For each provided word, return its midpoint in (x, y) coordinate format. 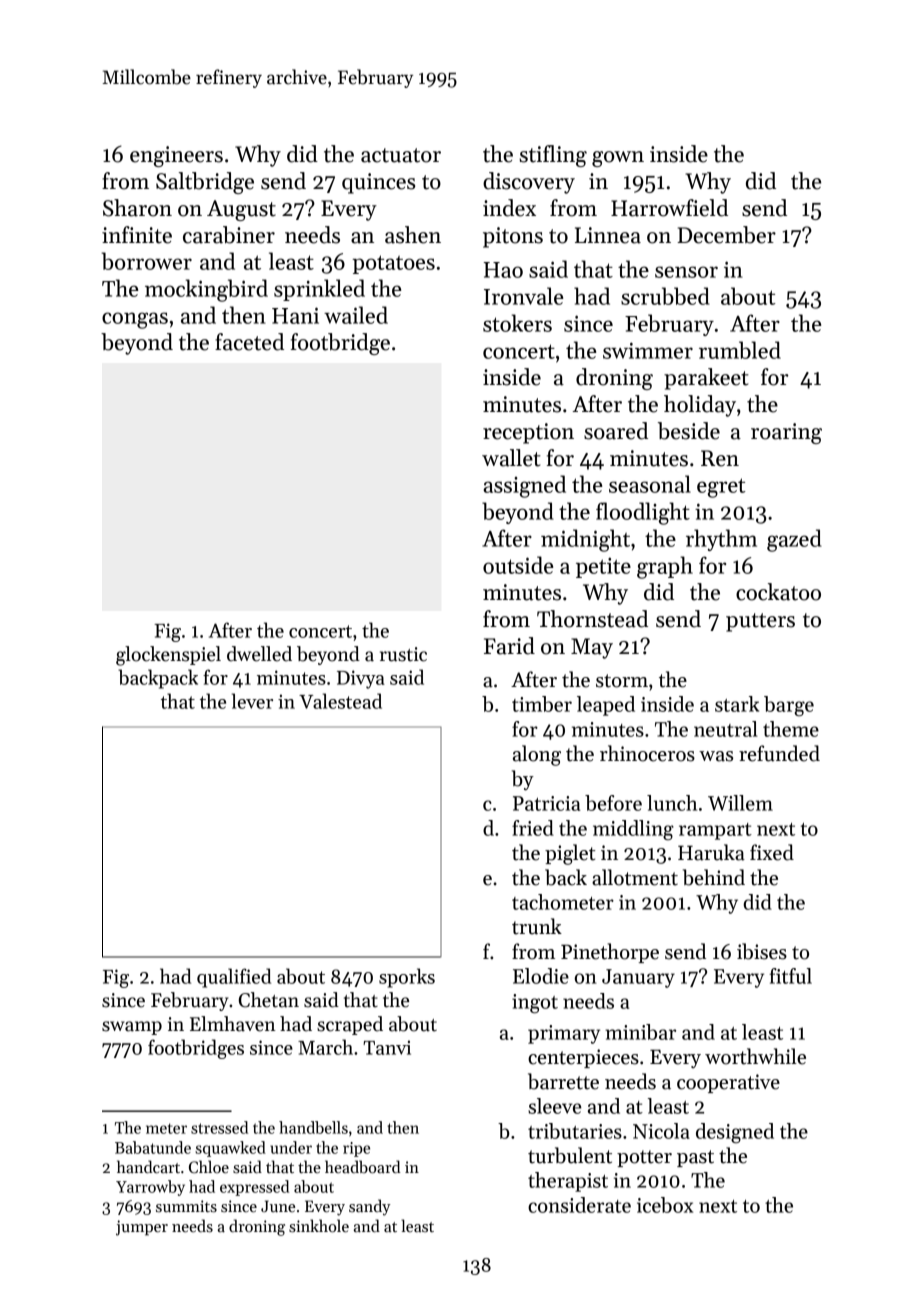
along (537, 755)
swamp (132, 1028)
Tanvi (387, 1047)
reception (528, 433)
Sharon (137, 208)
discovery (529, 183)
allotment (635, 877)
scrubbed (665, 296)
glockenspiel (168, 656)
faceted (249, 342)
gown (618, 159)
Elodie (541, 976)
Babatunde (153, 1147)
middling (633, 830)
